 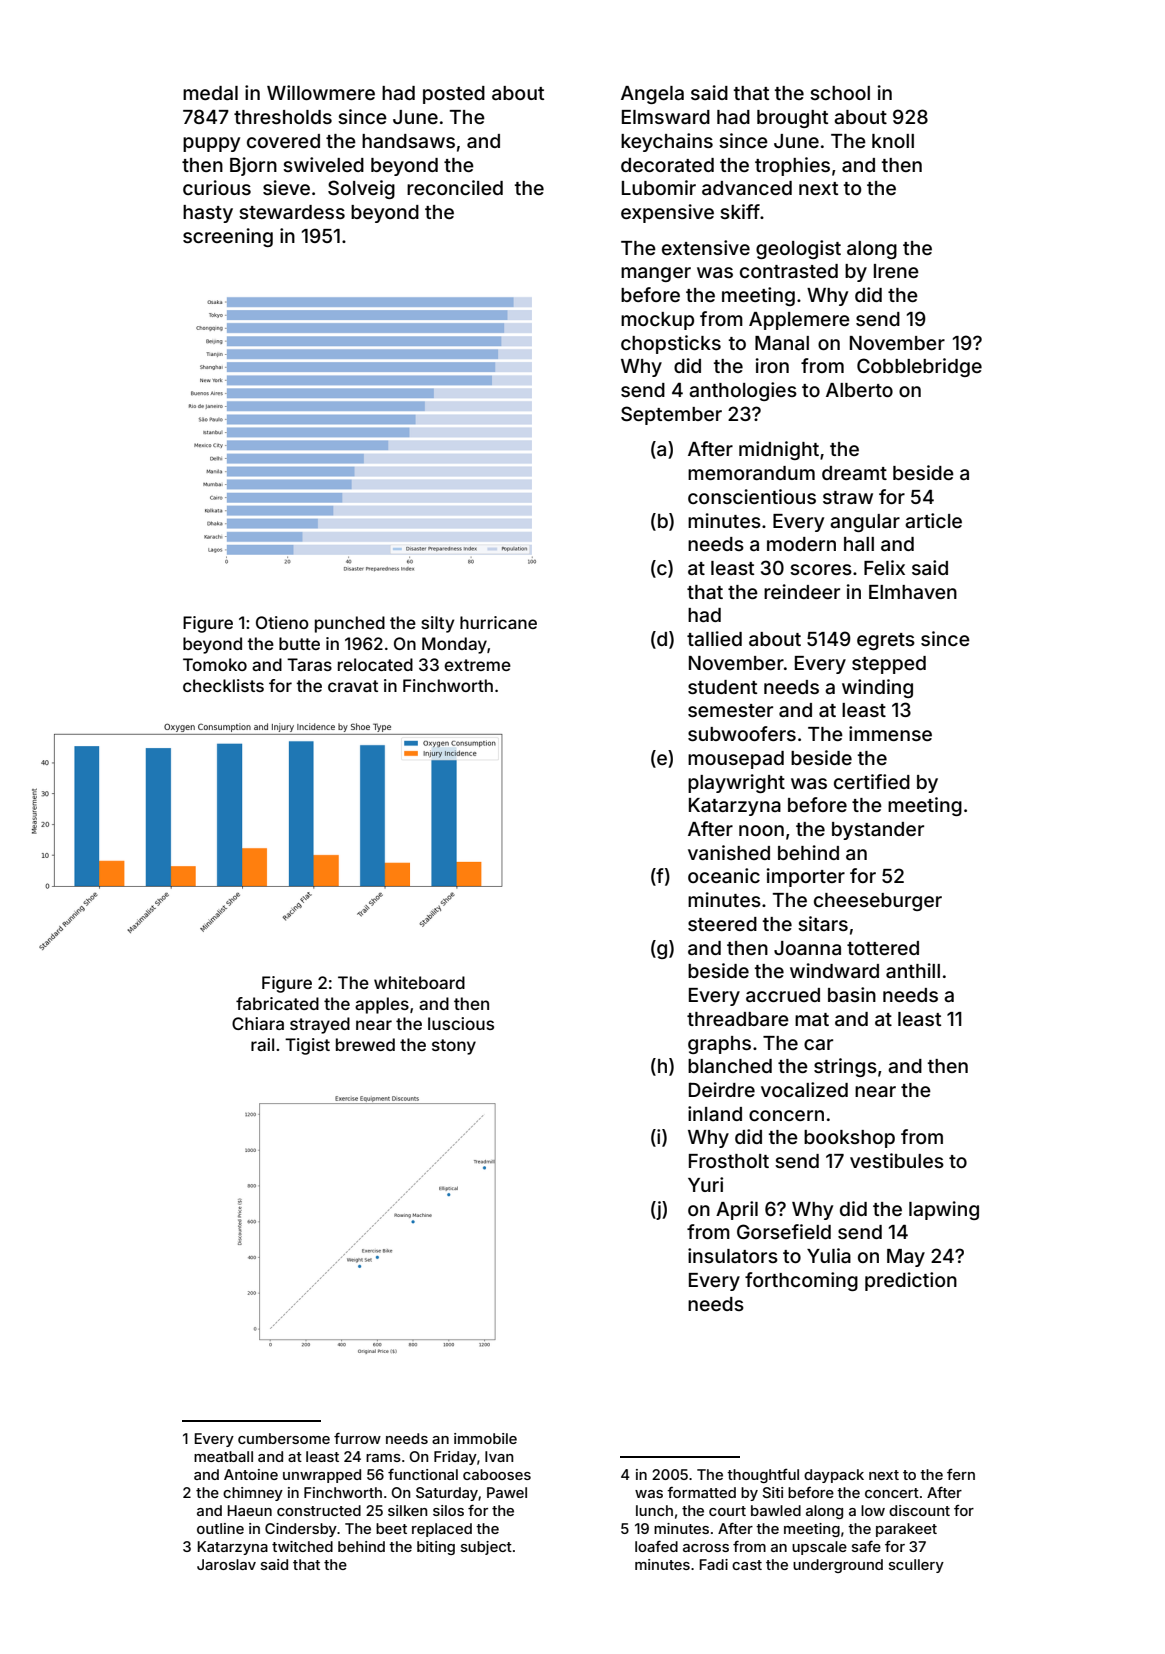 I want to click on brewed, so click(x=365, y=1044).
